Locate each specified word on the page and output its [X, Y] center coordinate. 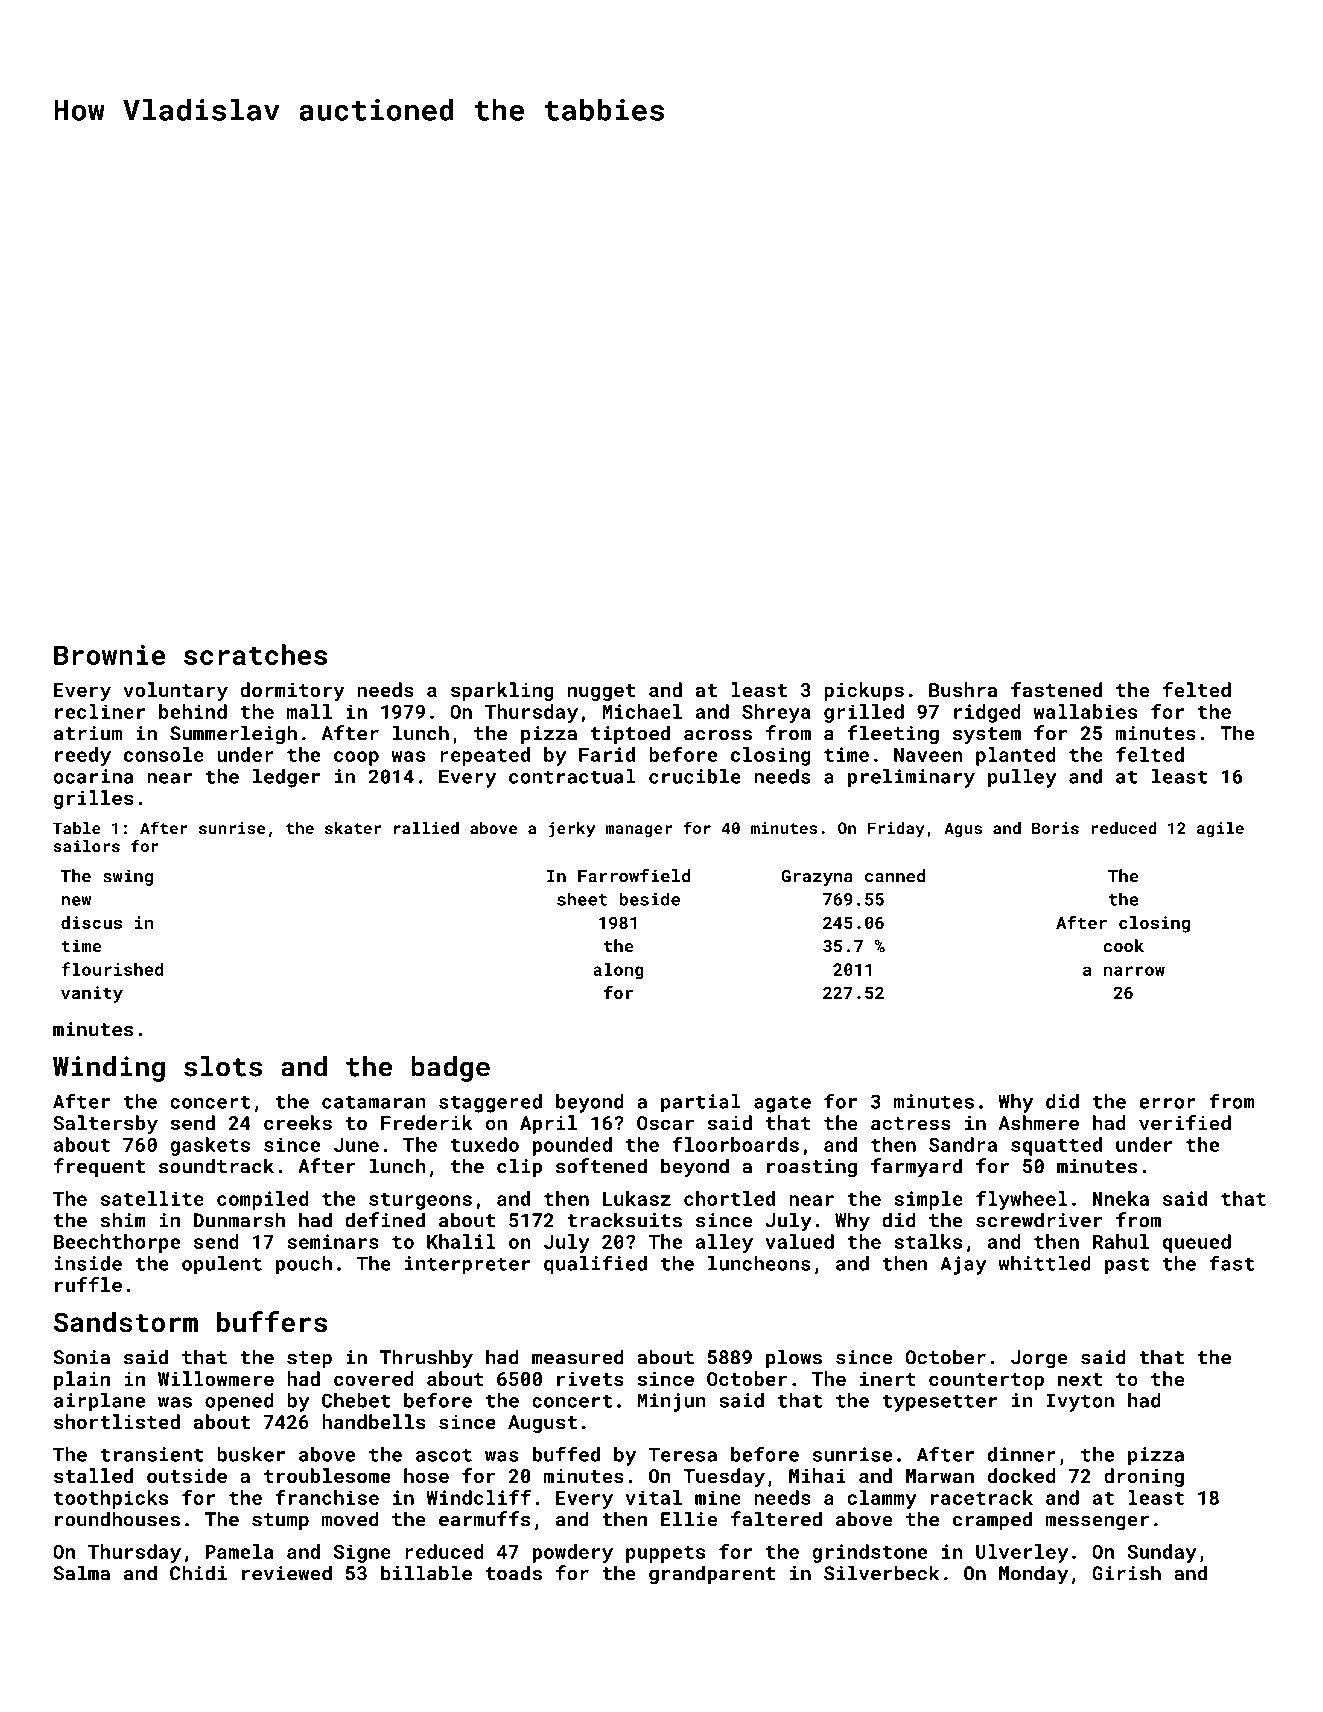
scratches [255, 654]
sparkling [502, 691]
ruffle [88, 1284]
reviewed [287, 1573]
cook [1123, 946]
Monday [1033, 1575]
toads [514, 1573]
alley [724, 1243]
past [1127, 1266]
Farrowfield [634, 876]
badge [450, 1069]
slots [223, 1066]
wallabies [1085, 711]
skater [353, 828]
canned [895, 876]
